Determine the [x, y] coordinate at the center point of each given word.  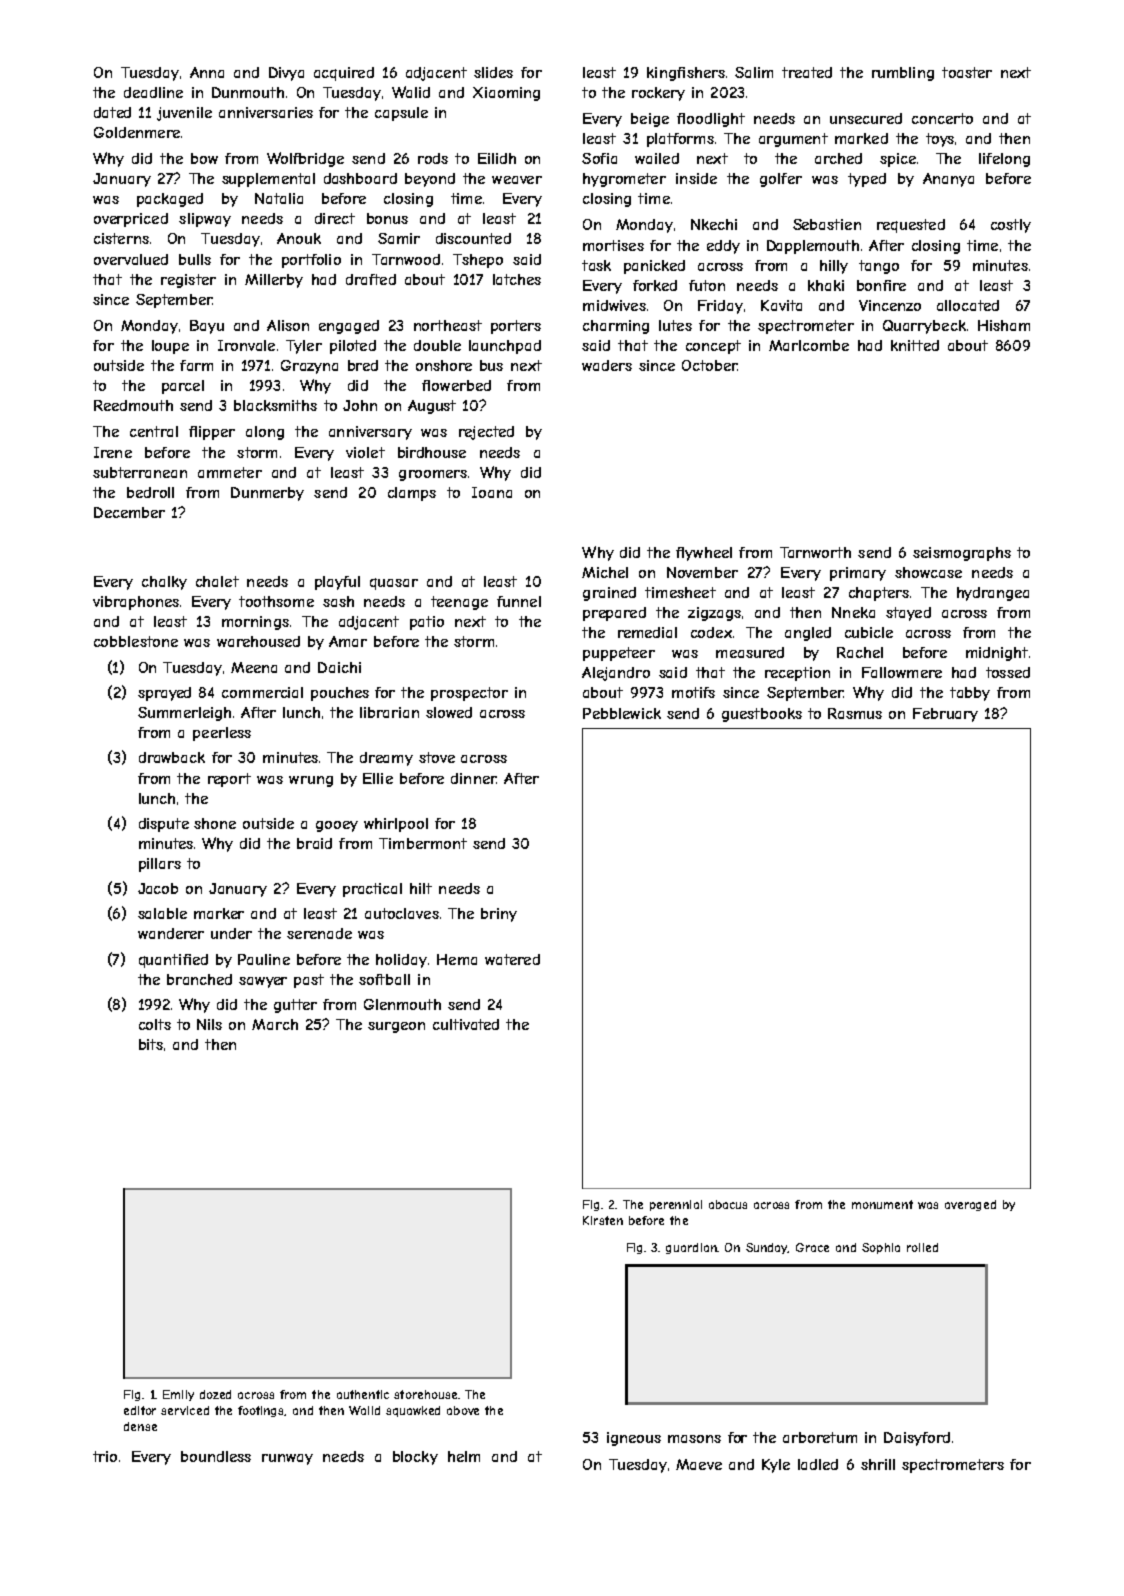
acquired [344, 74]
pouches [340, 694]
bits [151, 1044]
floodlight [711, 120]
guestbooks [762, 715]
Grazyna [309, 367]
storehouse [425, 1394]
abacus [728, 1204]
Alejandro [616, 674]
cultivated [466, 1024]
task [596, 265]
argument [793, 140]
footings [261, 1411]
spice [898, 160]
